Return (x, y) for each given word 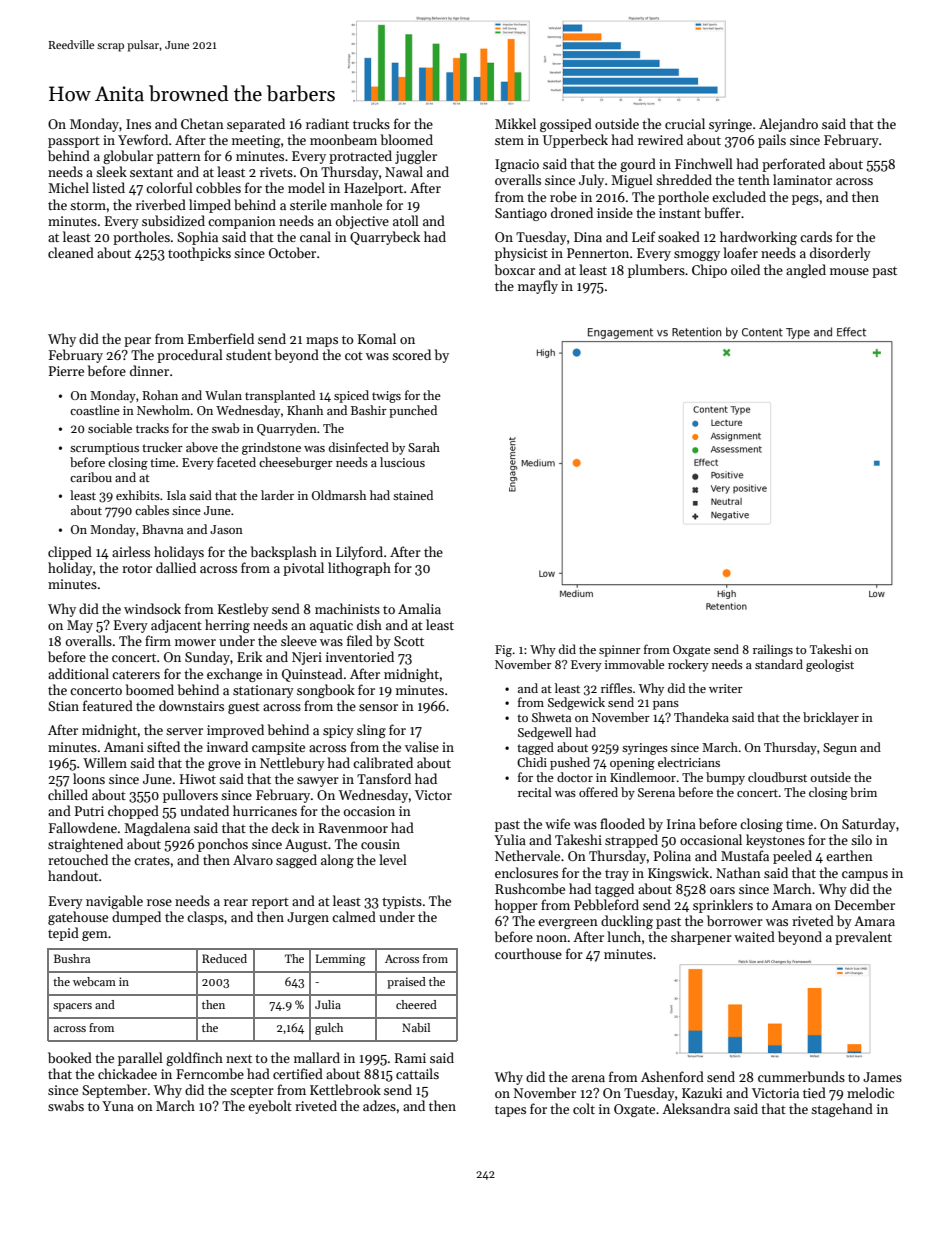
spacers (72, 1007)
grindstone (271, 448)
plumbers (656, 271)
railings (773, 650)
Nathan (738, 872)
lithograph (359, 569)
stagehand (842, 1110)
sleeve (299, 640)
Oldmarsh (339, 495)
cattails (417, 1073)
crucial (685, 123)
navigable (114, 902)
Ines (138, 124)
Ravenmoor (353, 828)
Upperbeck (575, 141)
